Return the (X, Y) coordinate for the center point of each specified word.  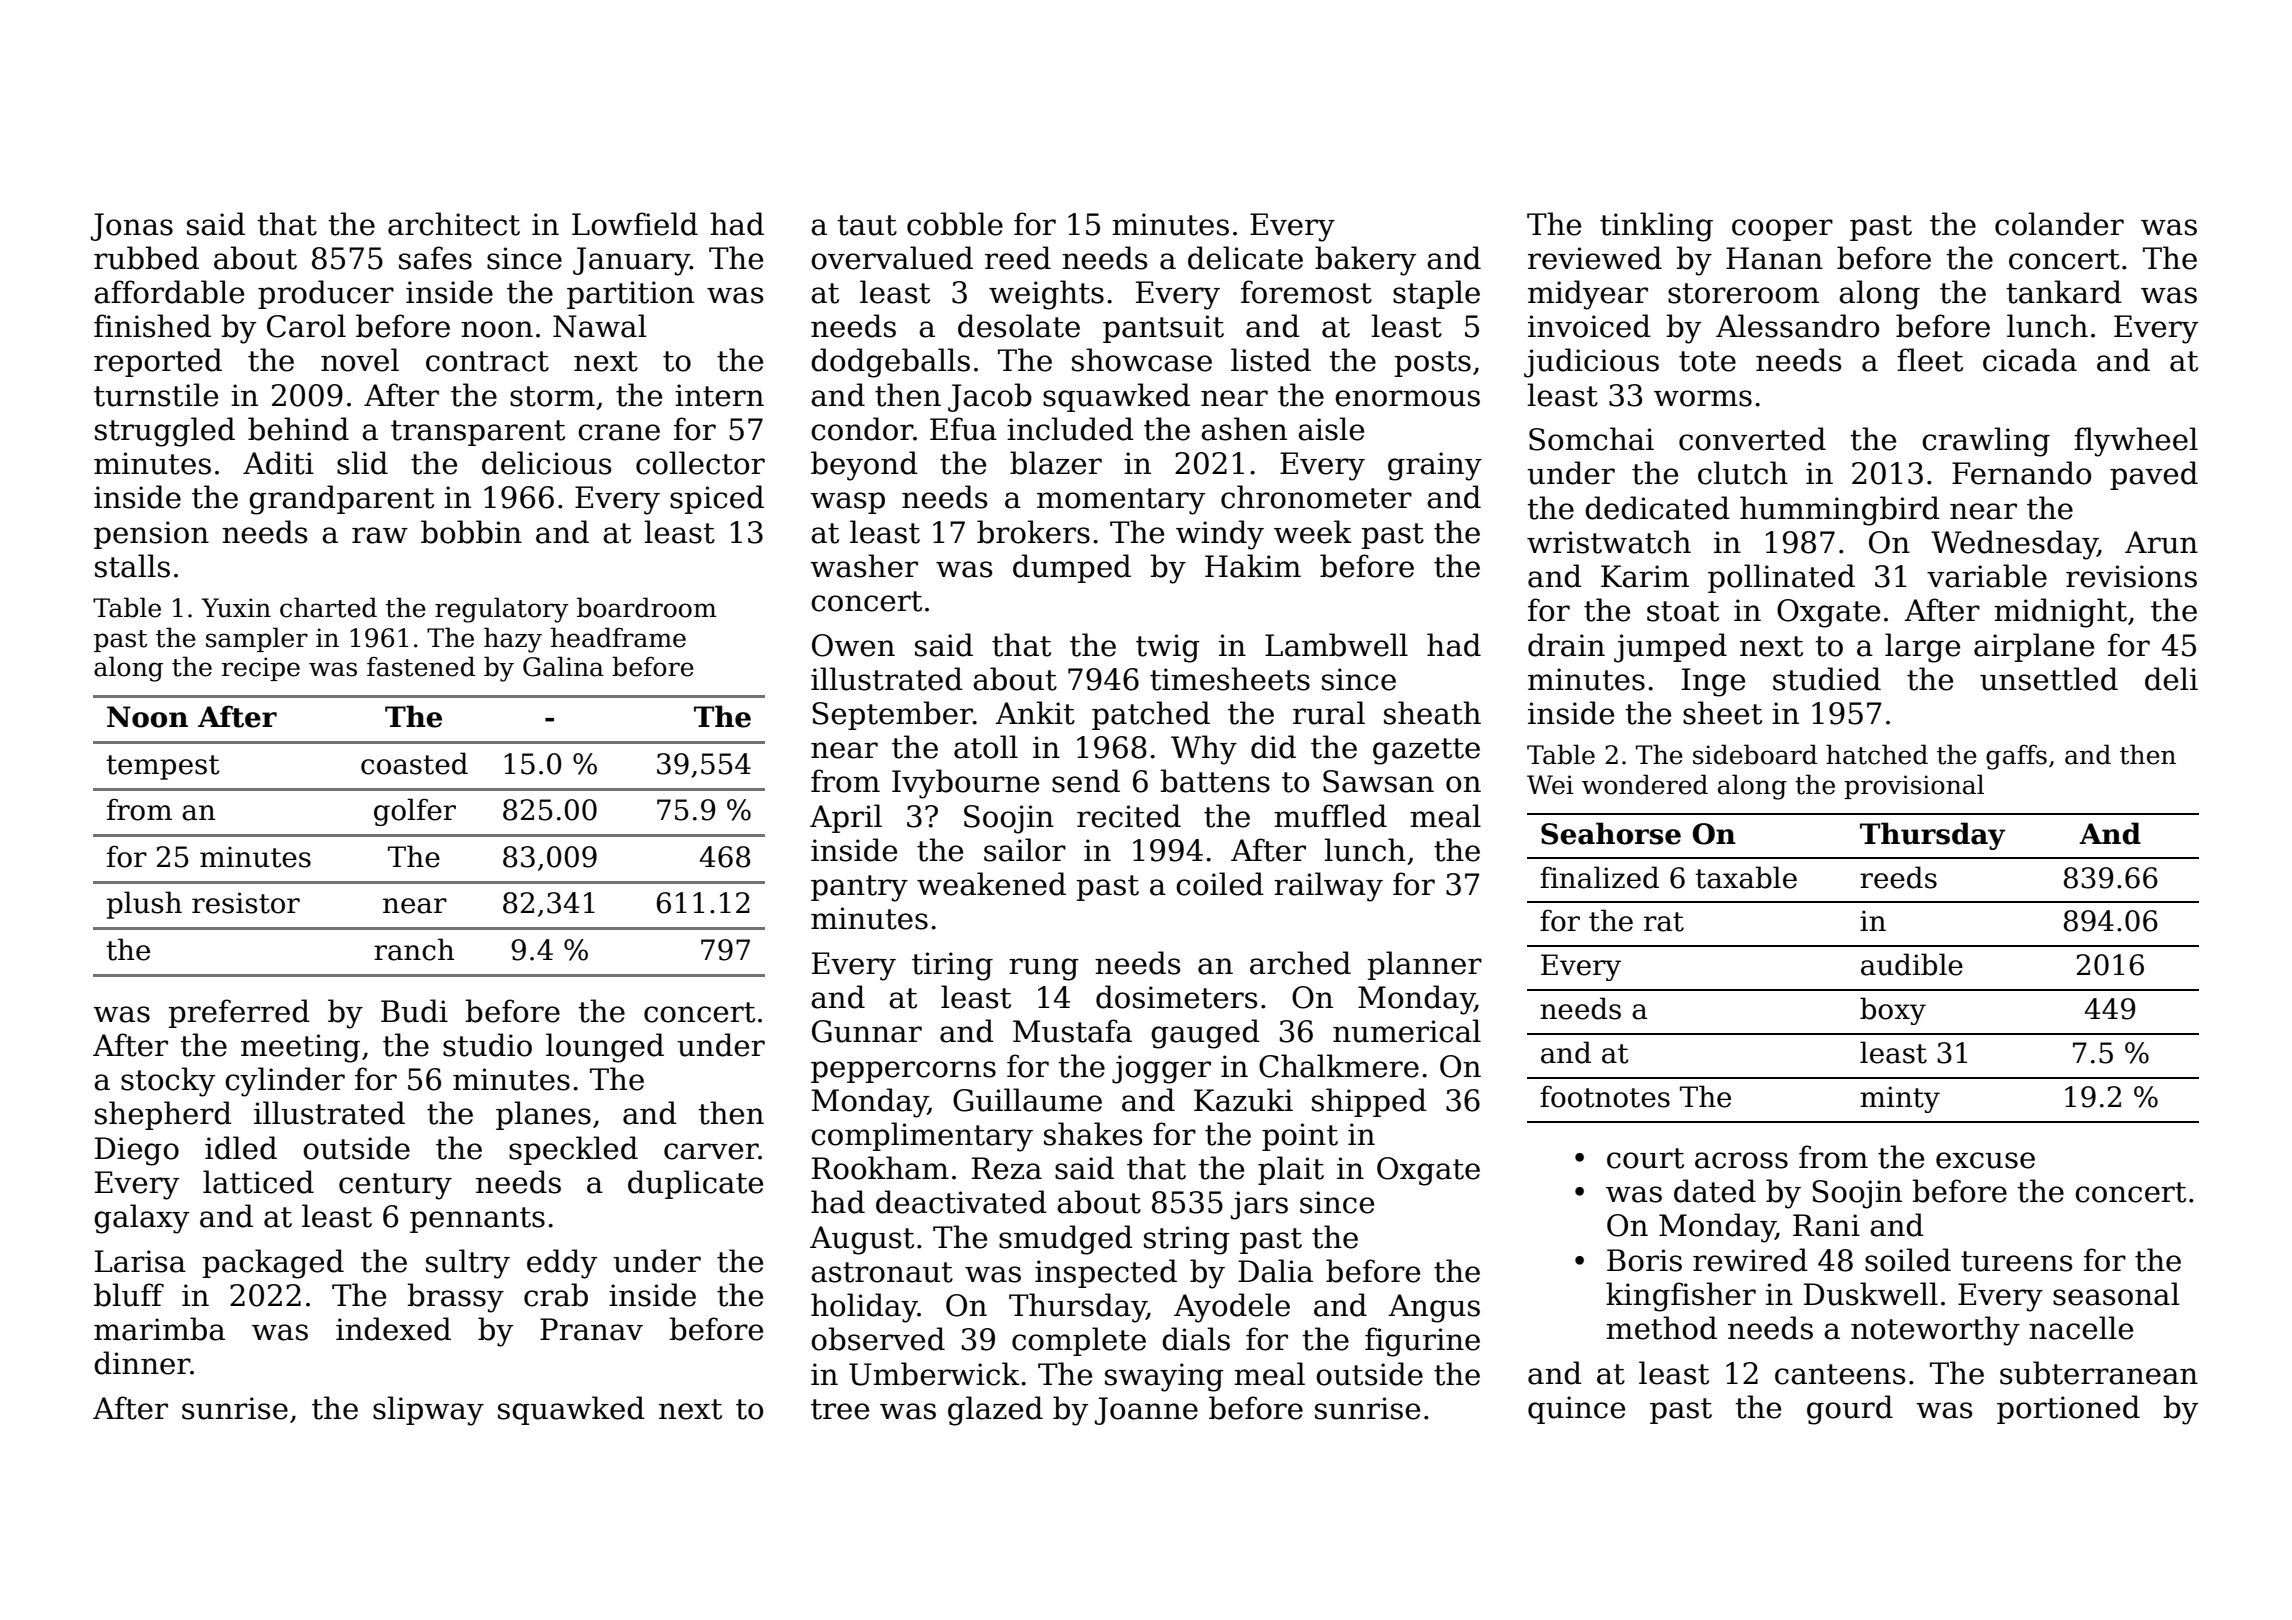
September (892, 715)
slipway (428, 1411)
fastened (421, 666)
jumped (1670, 648)
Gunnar (867, 1031)
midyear (1588, 295)
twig (1168, 648)
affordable (169, 292)
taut (867, 225)
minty (1900, 1099)
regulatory (501, 610)
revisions (2131, 576)
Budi (414, 1011)
